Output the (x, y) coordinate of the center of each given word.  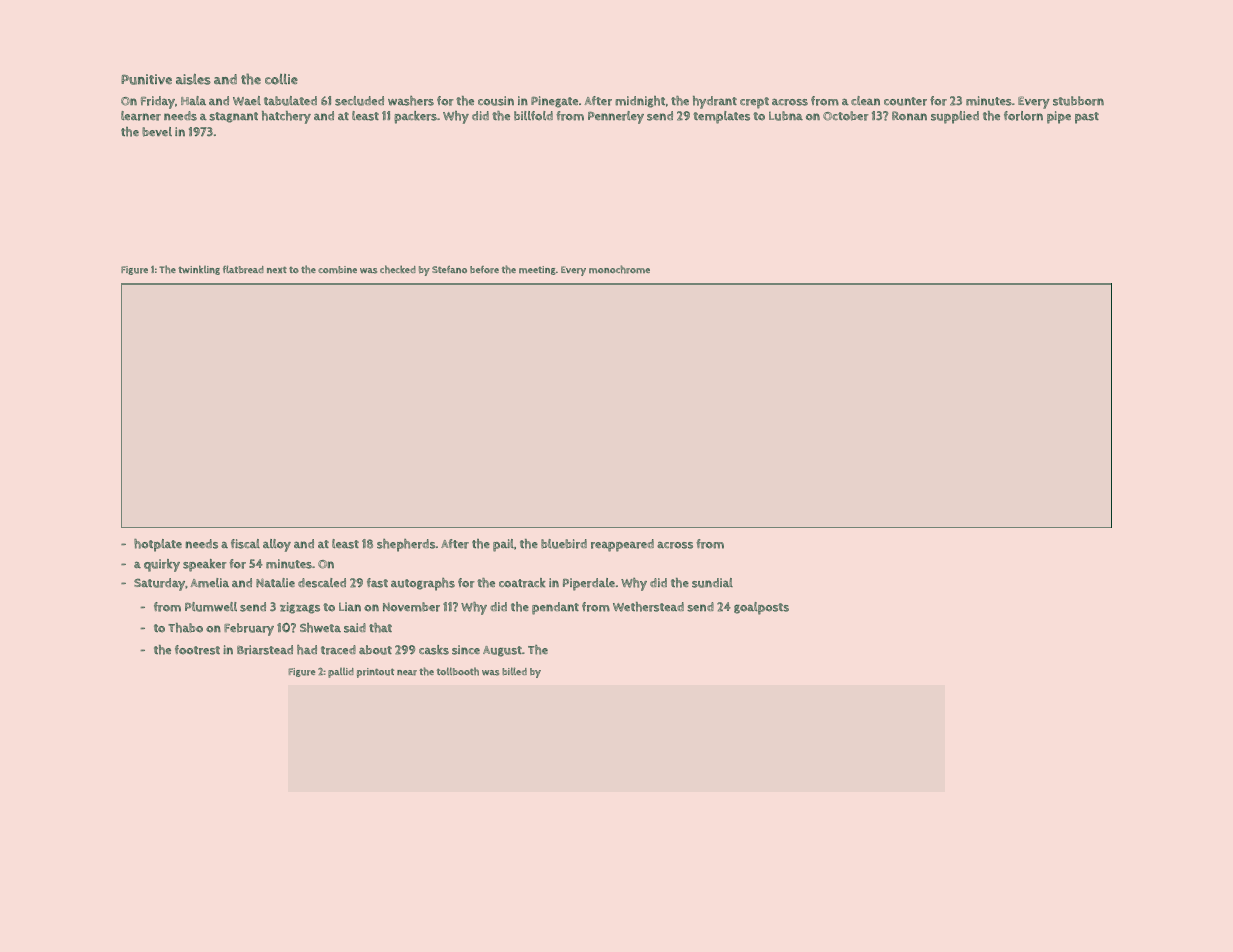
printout (375, 673)
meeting (537, 270)
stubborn (1078, 101)
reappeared (622, 545)
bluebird (564, 544)
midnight (640, 102)
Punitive (146, 79)
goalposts (761, 608)
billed (514, 671)
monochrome (619, 269)
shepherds (406, 545)
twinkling (199, 270)
